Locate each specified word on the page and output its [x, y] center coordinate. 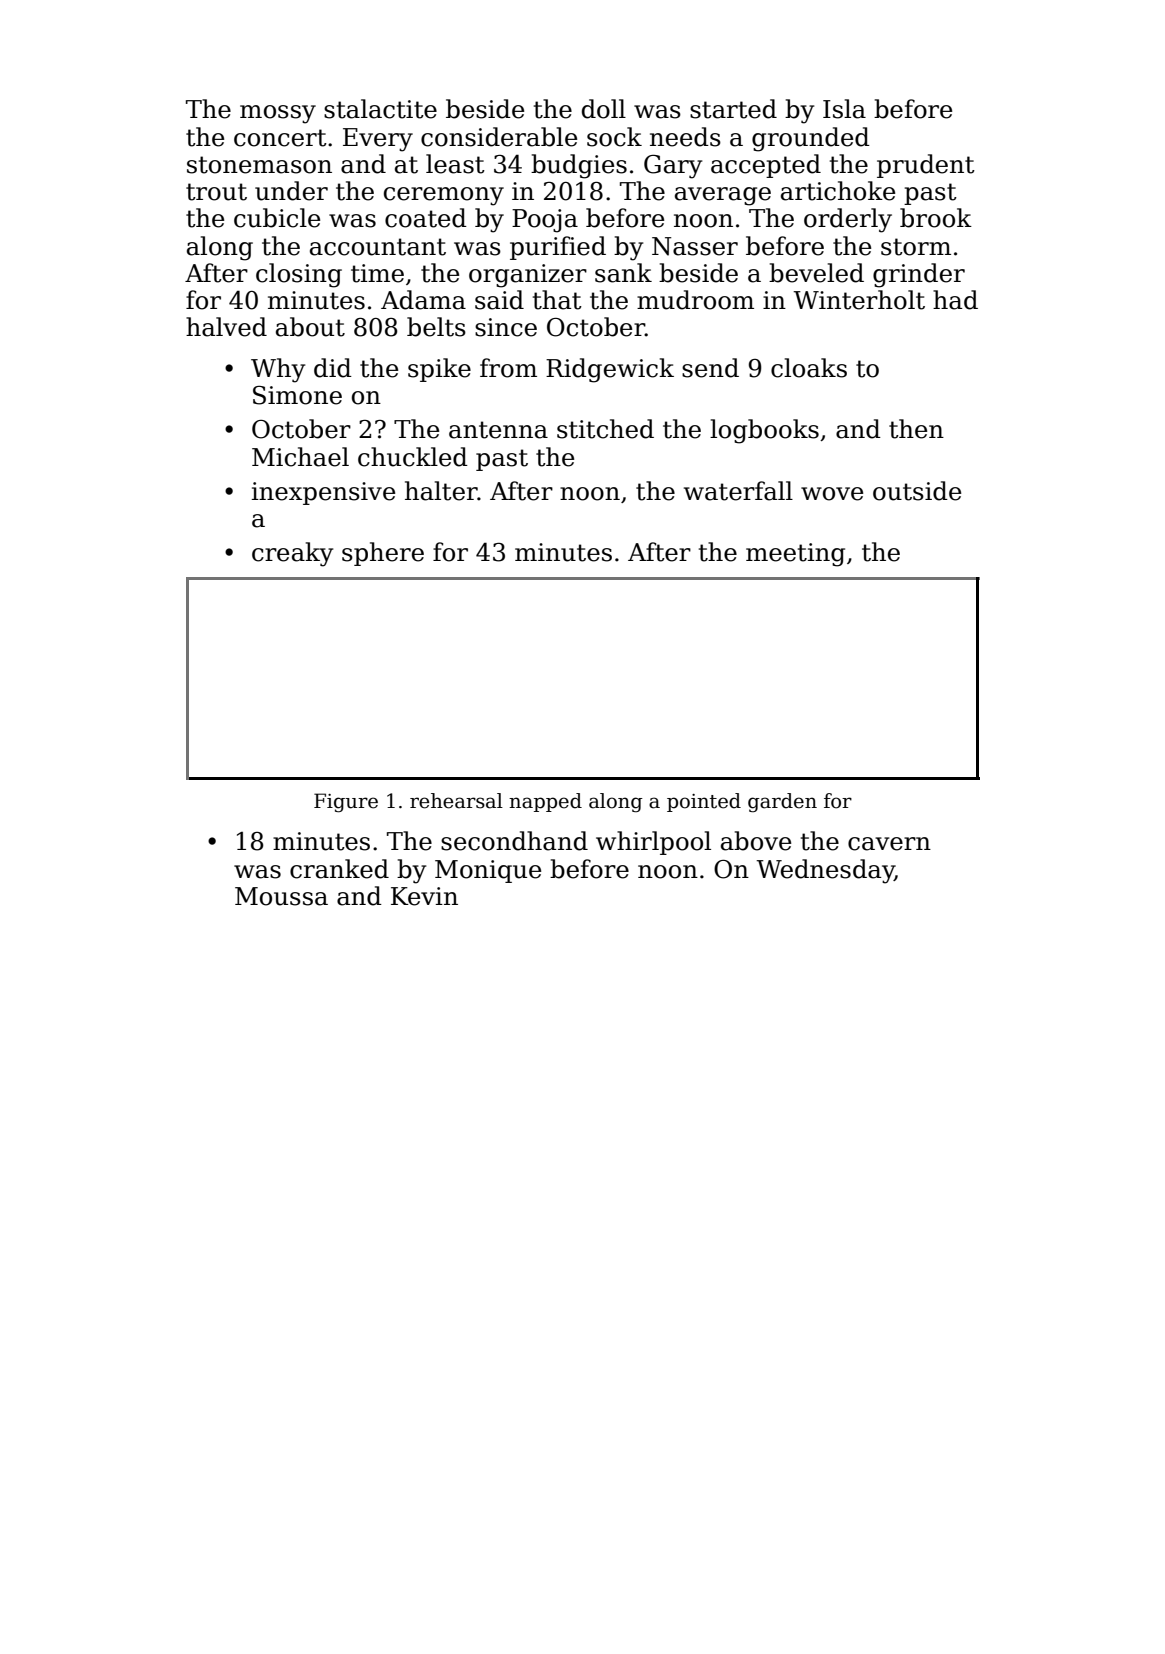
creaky [292, 554]
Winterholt [859, 300]
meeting [795, 555]
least [455, 164]
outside [917, 491]
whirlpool [653, 843]
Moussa [281, 896]
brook [936, 218]
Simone [297, 395]
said [499, 300]
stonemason [259, 165]
